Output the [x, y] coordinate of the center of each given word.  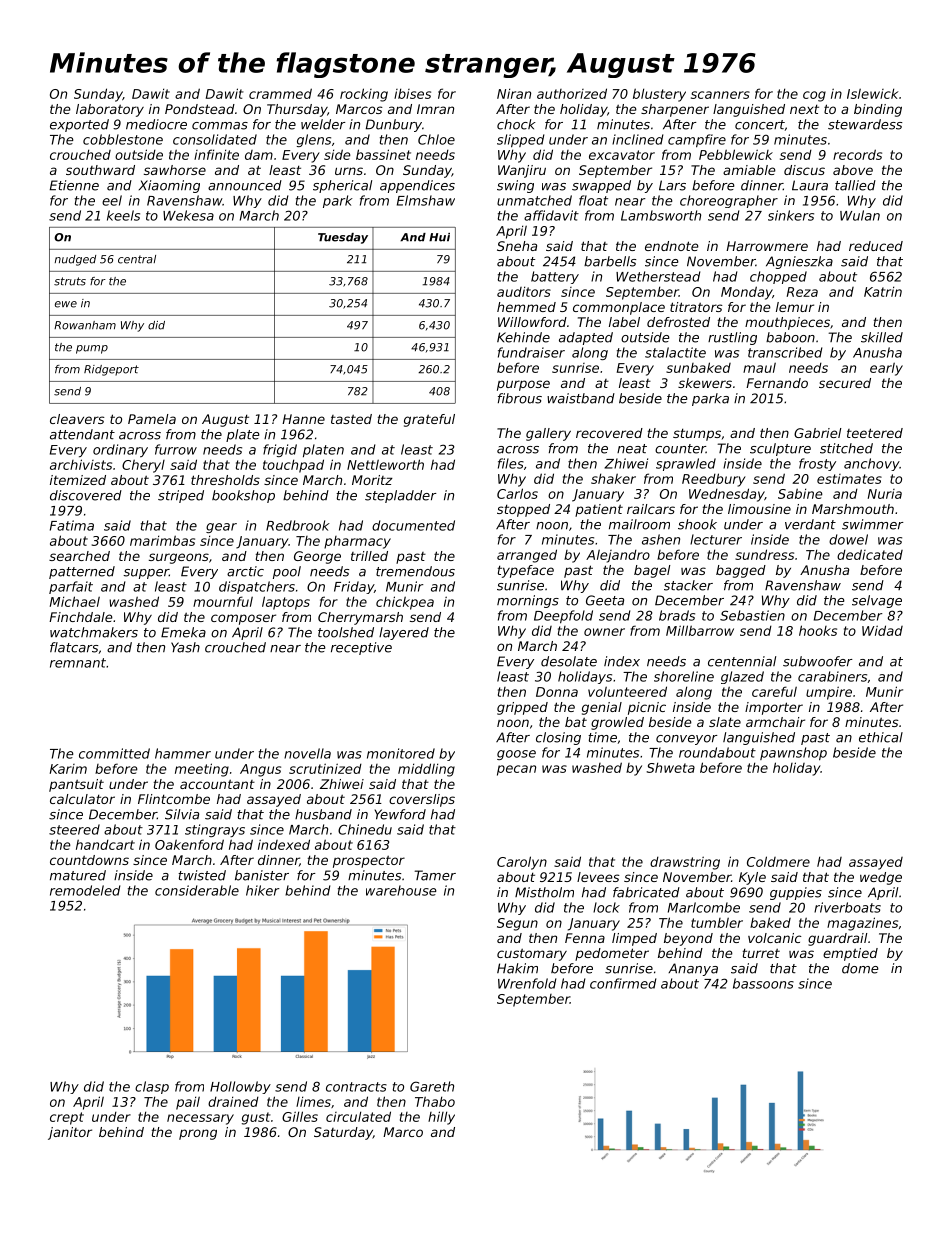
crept [67, 1118]
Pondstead [200, 109]
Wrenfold [527, 983]
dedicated [870, 554]
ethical [881, 737]
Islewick [873, 93]
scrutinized [325, 768]
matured [78, 875]
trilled [369, 556]
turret [761, 953]
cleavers [77, 419]
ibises [412, 93]
